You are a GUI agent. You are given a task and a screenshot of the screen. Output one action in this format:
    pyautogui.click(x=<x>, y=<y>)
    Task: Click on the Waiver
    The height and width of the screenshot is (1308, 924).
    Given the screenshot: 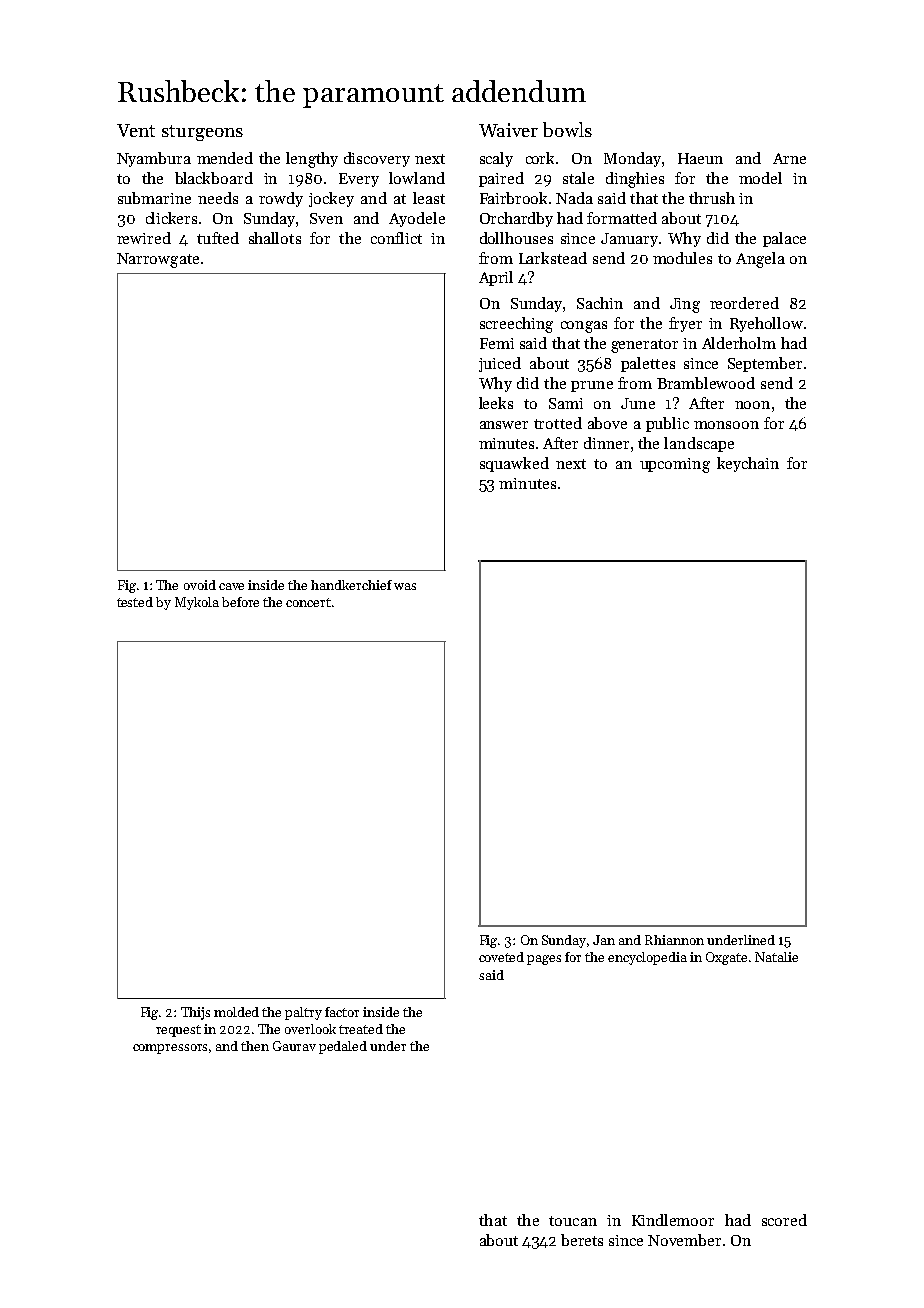 What is the action you would take?
    pyautogui.click(x=508, y=130)
